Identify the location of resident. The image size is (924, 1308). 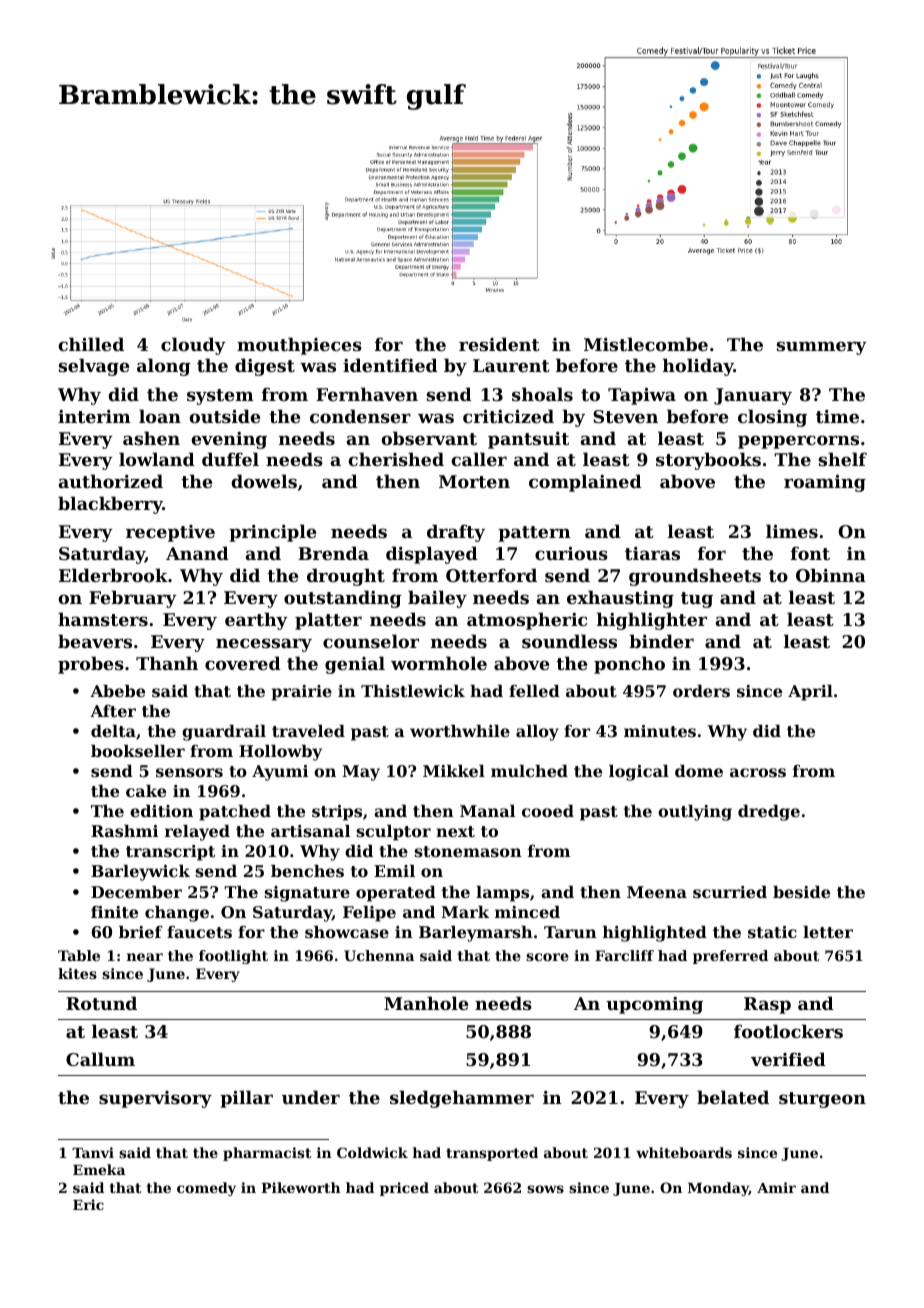
(499, 344).
